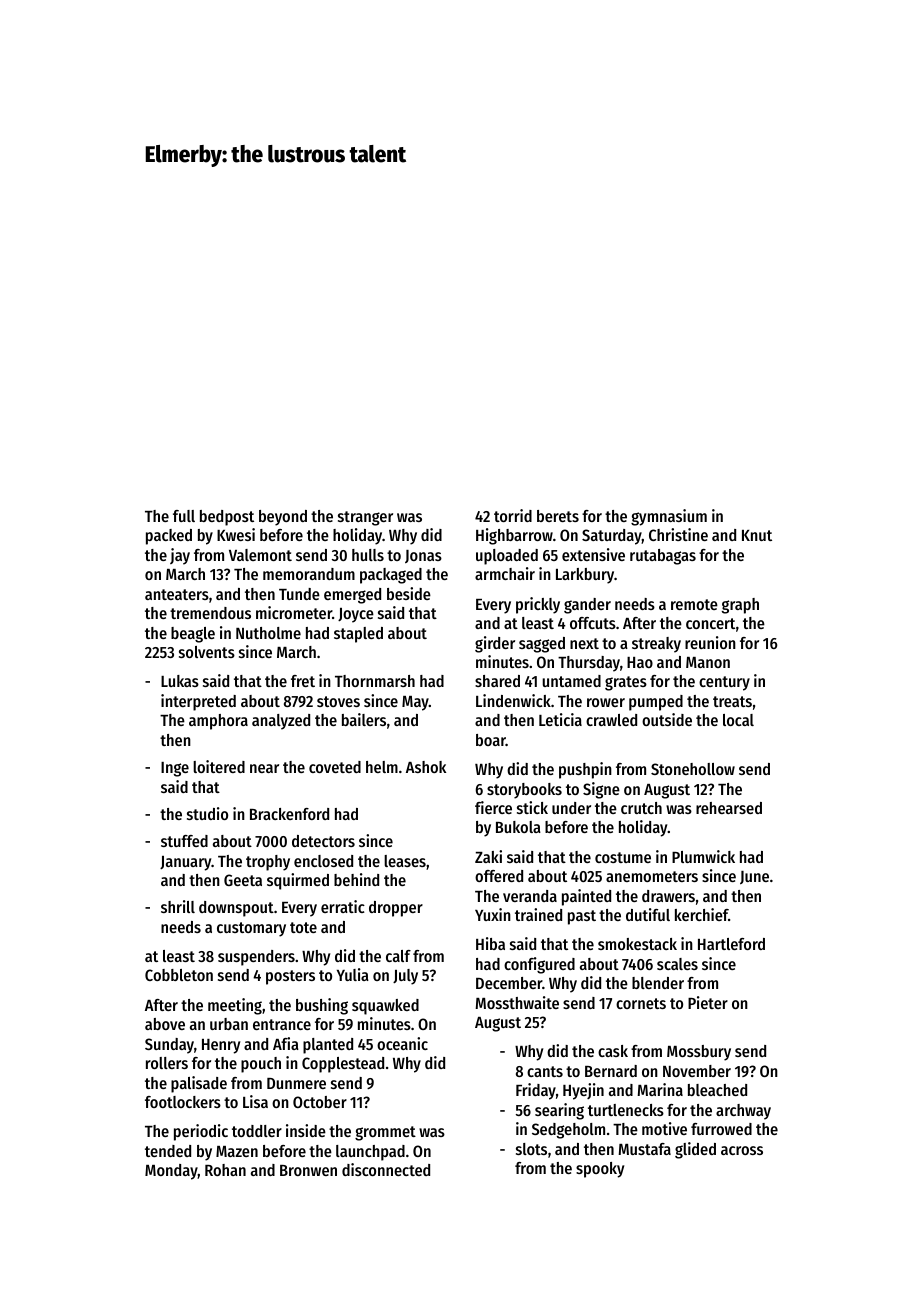 This screenshot has height=1314, width=924. I want to click on gander, so click(587, 606).
